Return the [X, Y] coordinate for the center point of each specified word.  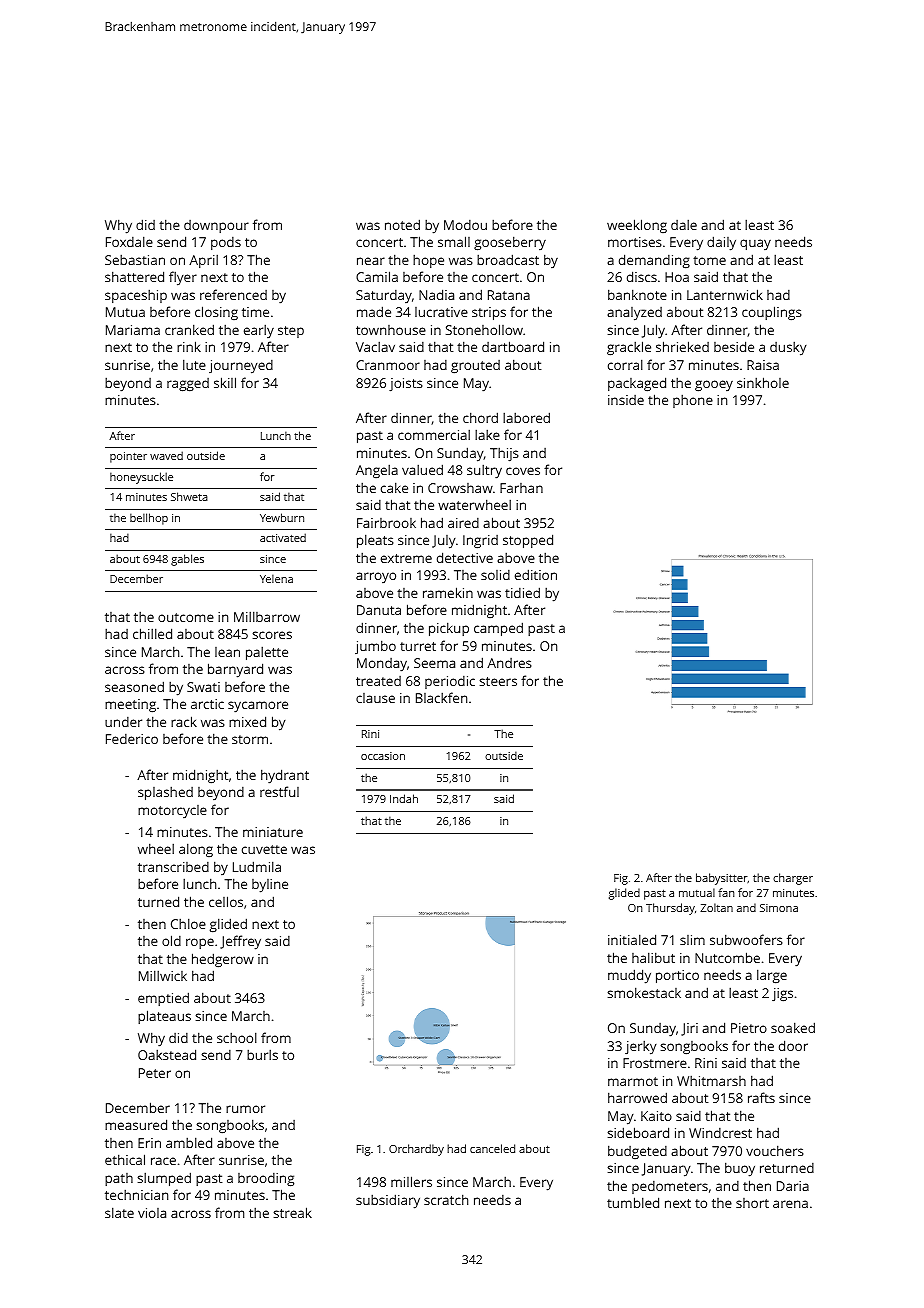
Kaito [656, 1116]
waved [166, 455]
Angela [377, 471]
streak [292, 1212]
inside [626, 400]
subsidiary [388, 1201]
